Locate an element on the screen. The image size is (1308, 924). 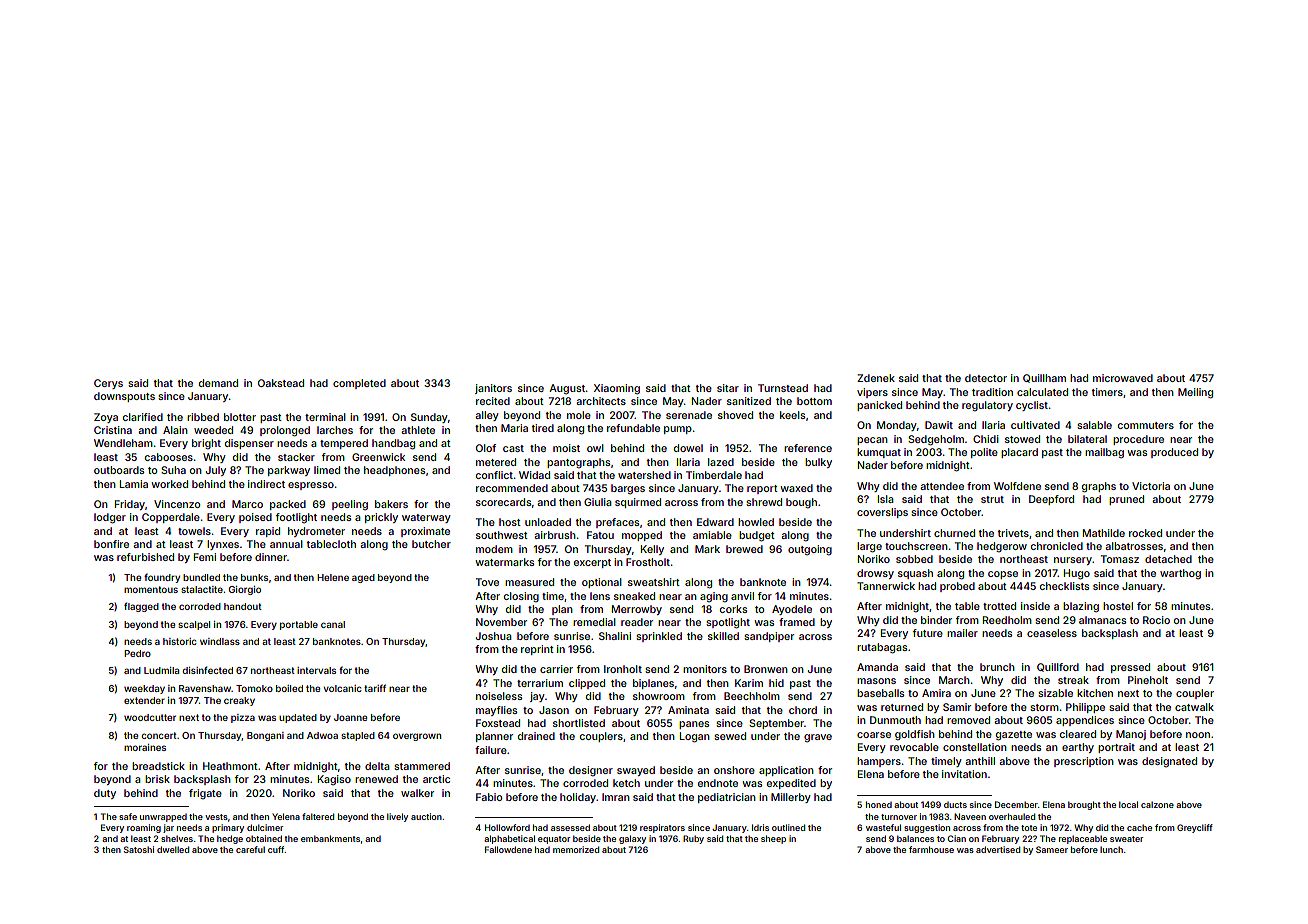
watershed is located at coordinates (644, 475).
